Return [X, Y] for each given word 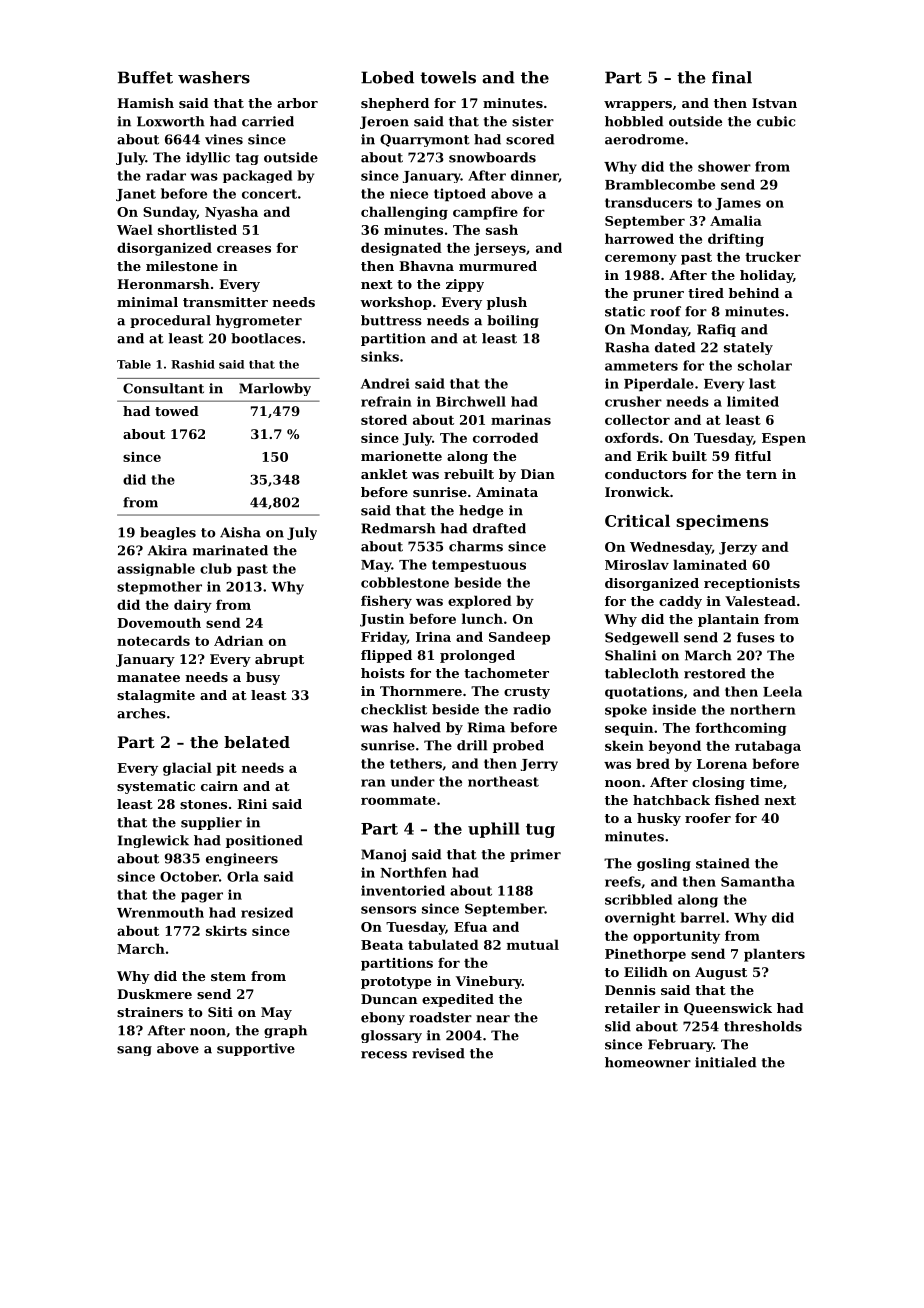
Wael [135, 229]
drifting [736, 240]
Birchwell [471, 401]
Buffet [145, 77]
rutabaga [768, 747]
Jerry [539, 765]
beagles [168, 533]
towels [448, 77]
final [732, 77]
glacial [187, 769]
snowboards [492, 157]
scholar [765, 365]
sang [134, 1051]
